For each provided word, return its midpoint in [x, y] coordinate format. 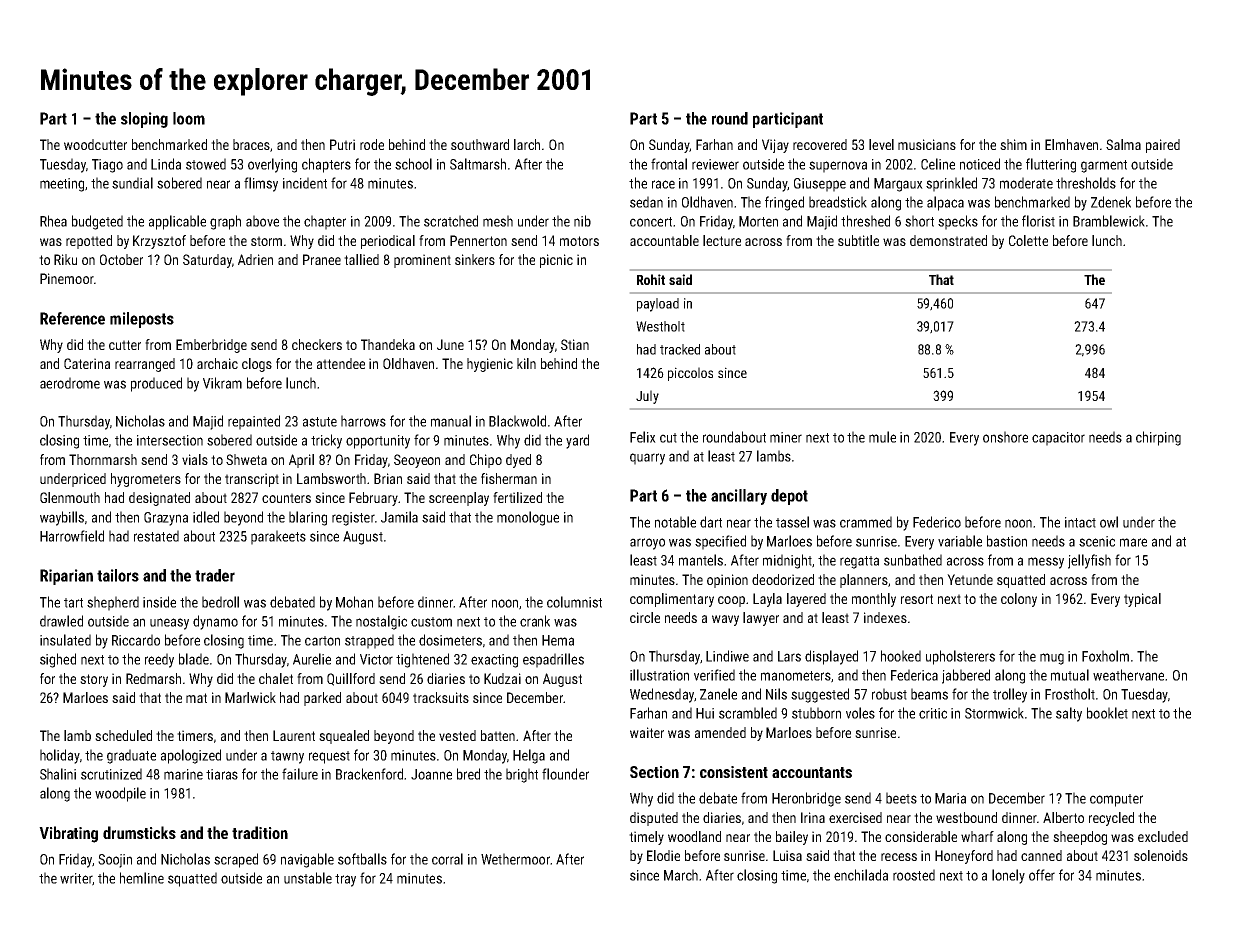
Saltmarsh [478, 164]
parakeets [278, 537]
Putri [342, 144]
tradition [260, 832]
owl [1109, 522]
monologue [528, 518]
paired [1163, 146]
